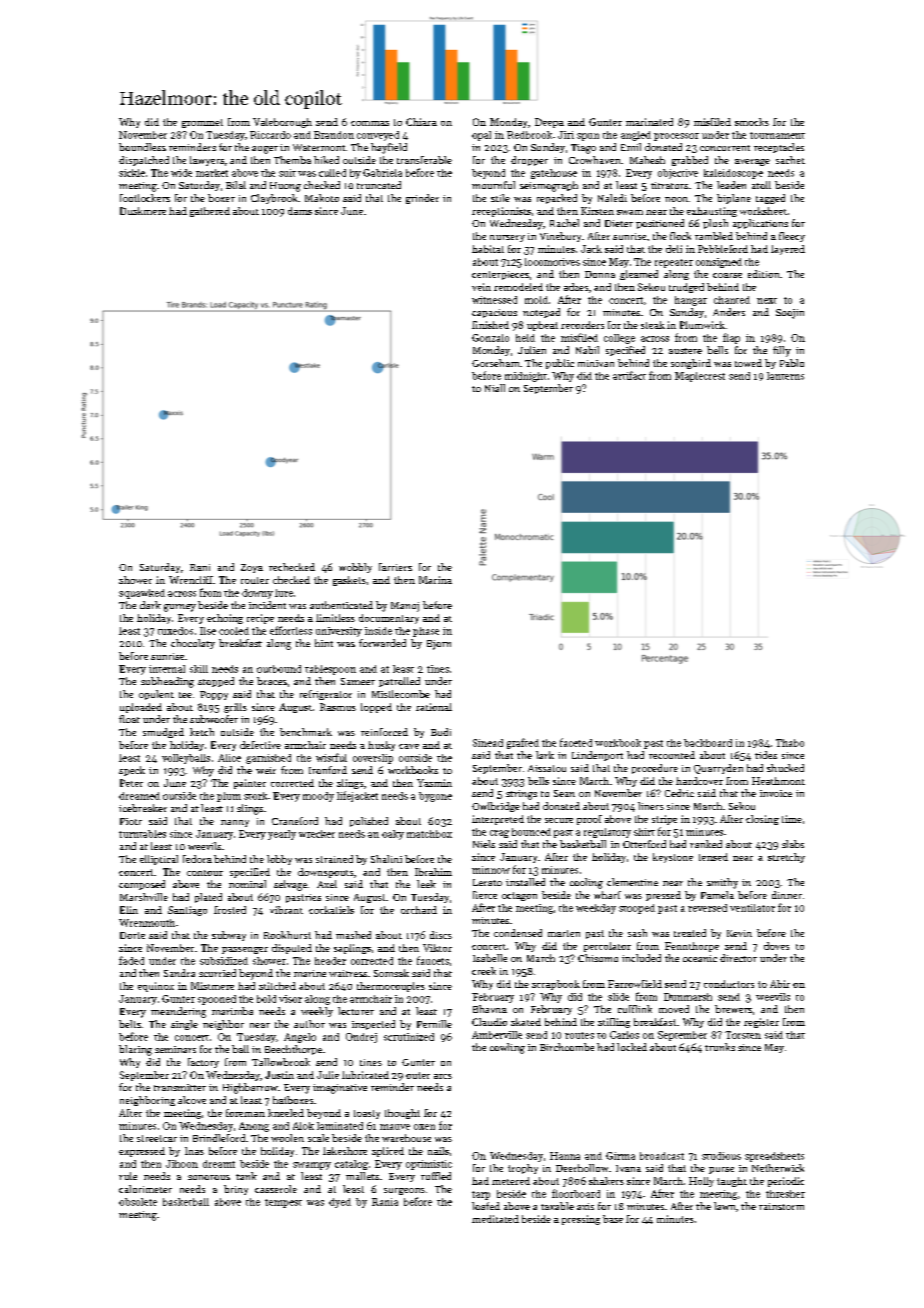  Describe the element at coordinates (210, 212) in the screenshot. I see `gathered` at that location.
